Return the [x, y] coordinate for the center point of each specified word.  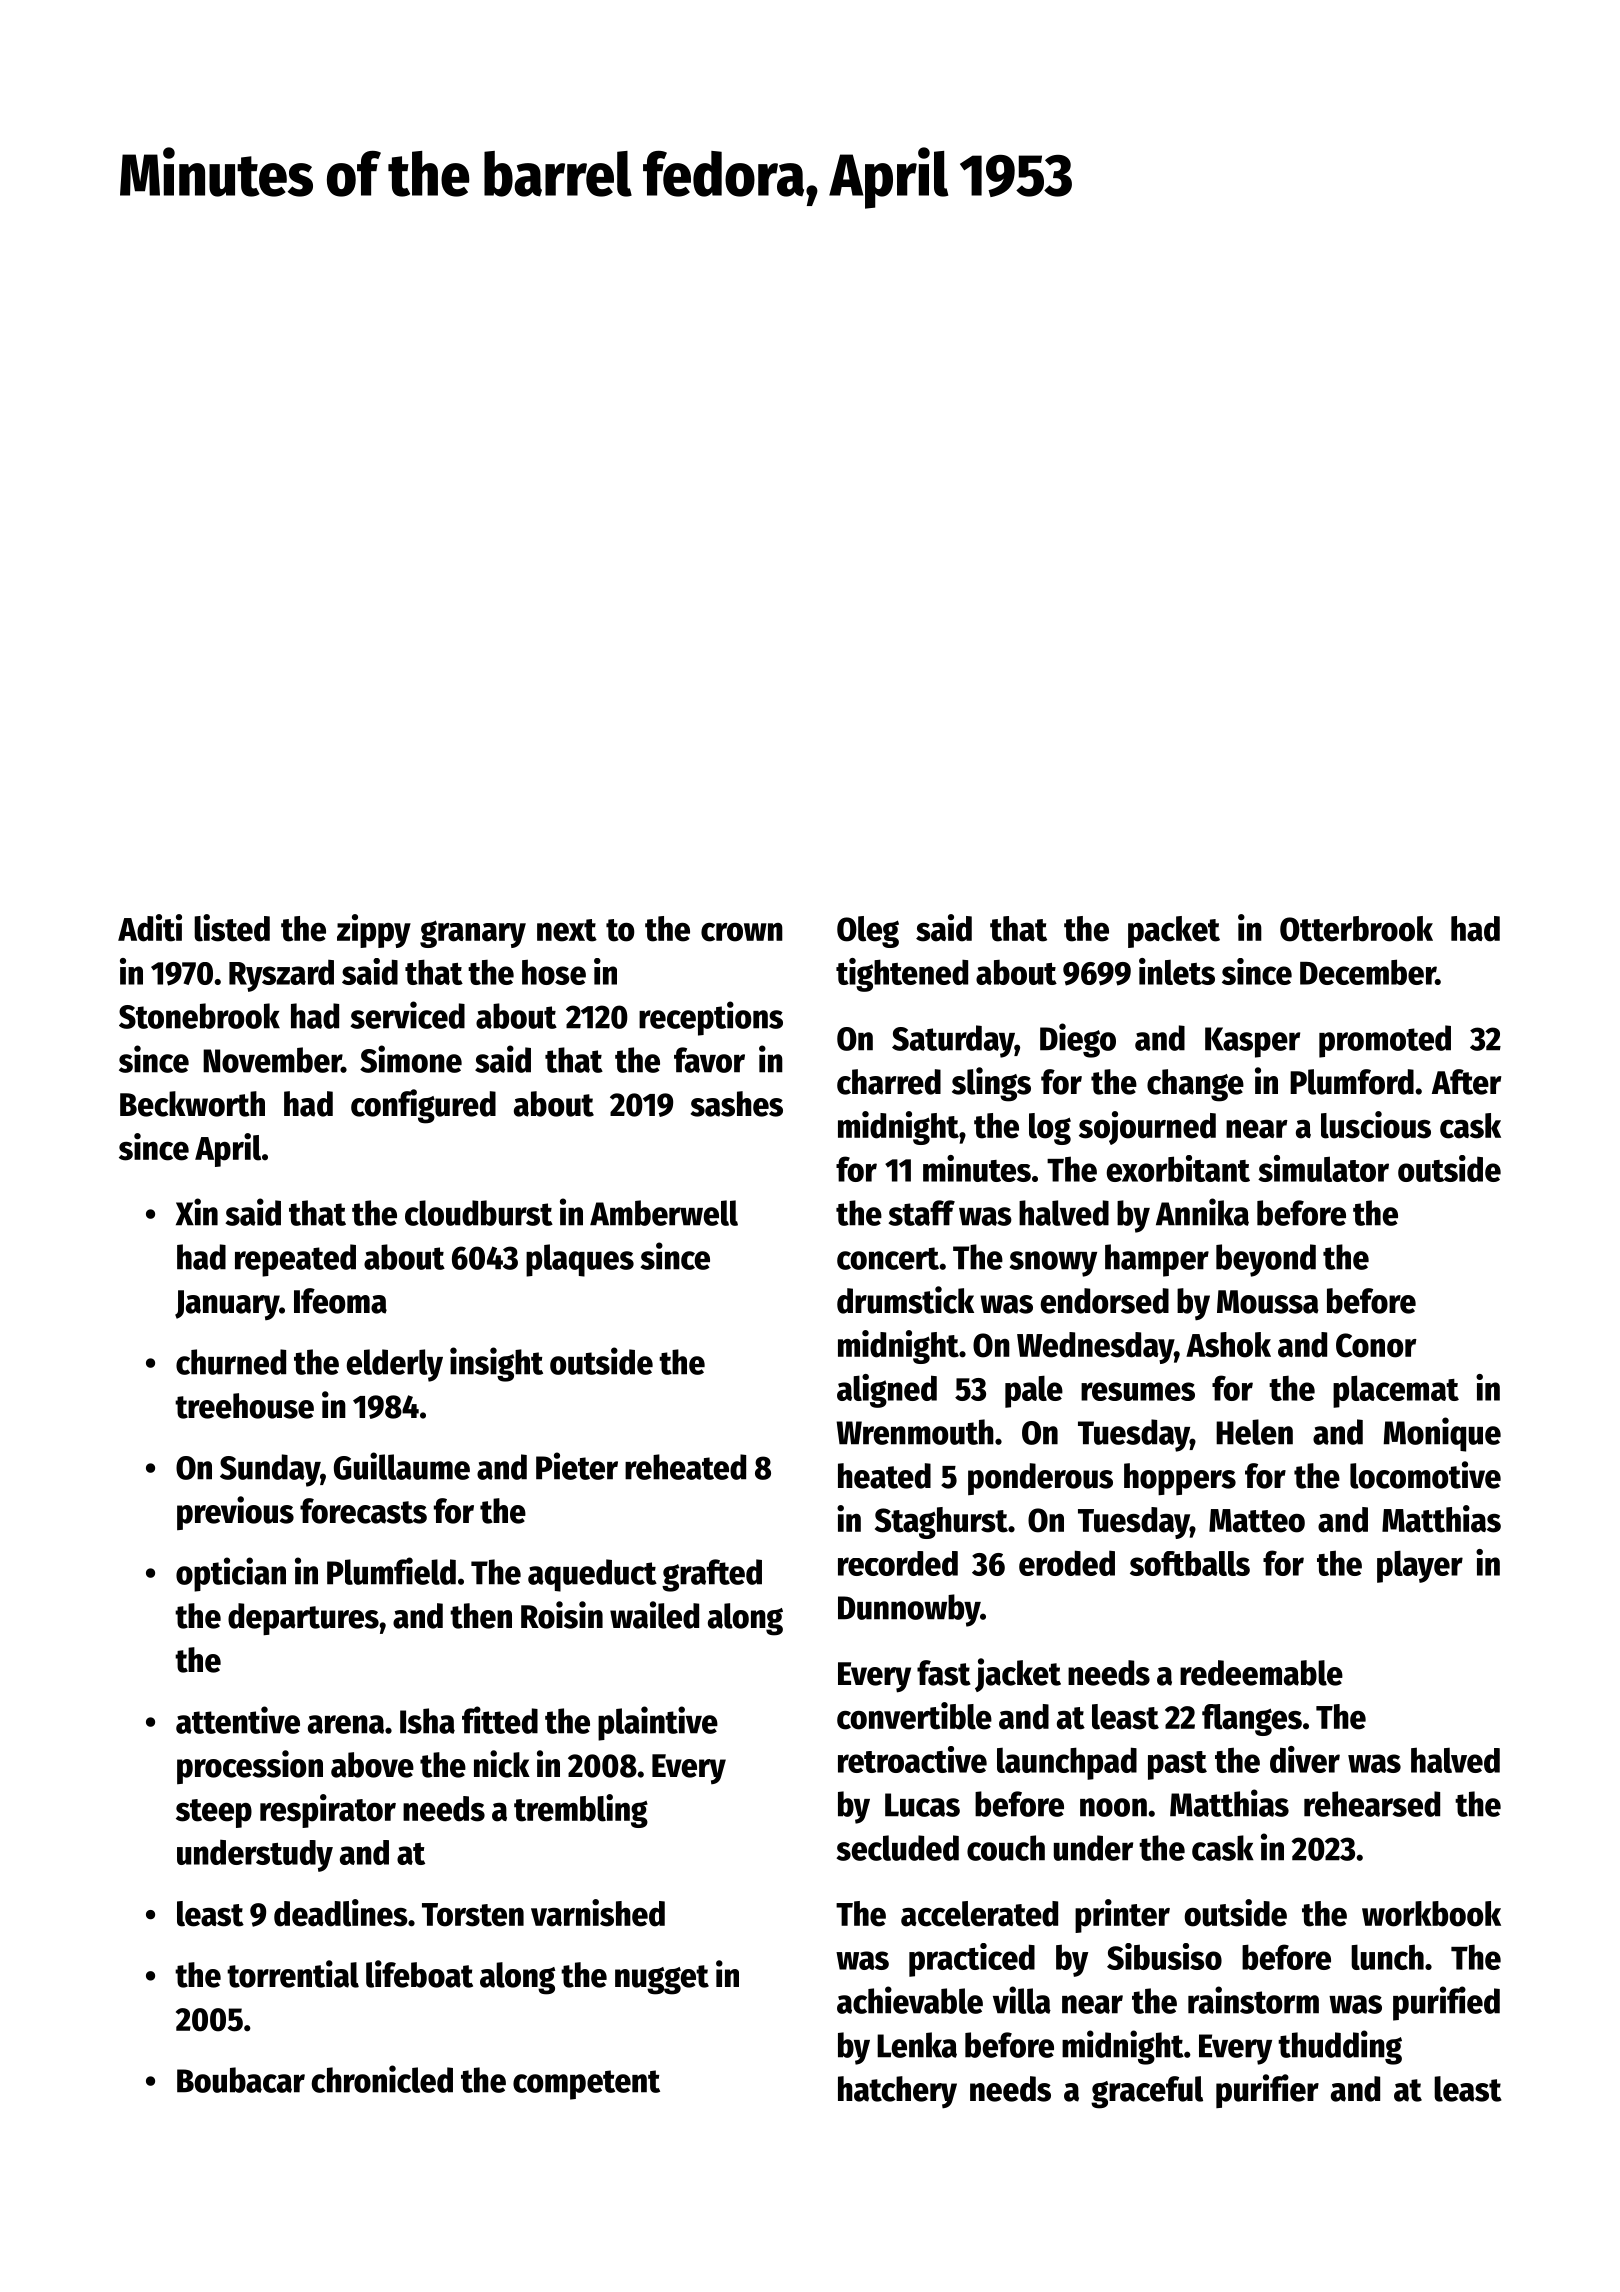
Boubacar [241, 2080]
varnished [598, 1913]
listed [232, 928]
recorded [898, 1563]
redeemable [1261, 1673]
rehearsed [1372, 1804]
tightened [902, 975]
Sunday [270, 1470]
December [1368, 972]
